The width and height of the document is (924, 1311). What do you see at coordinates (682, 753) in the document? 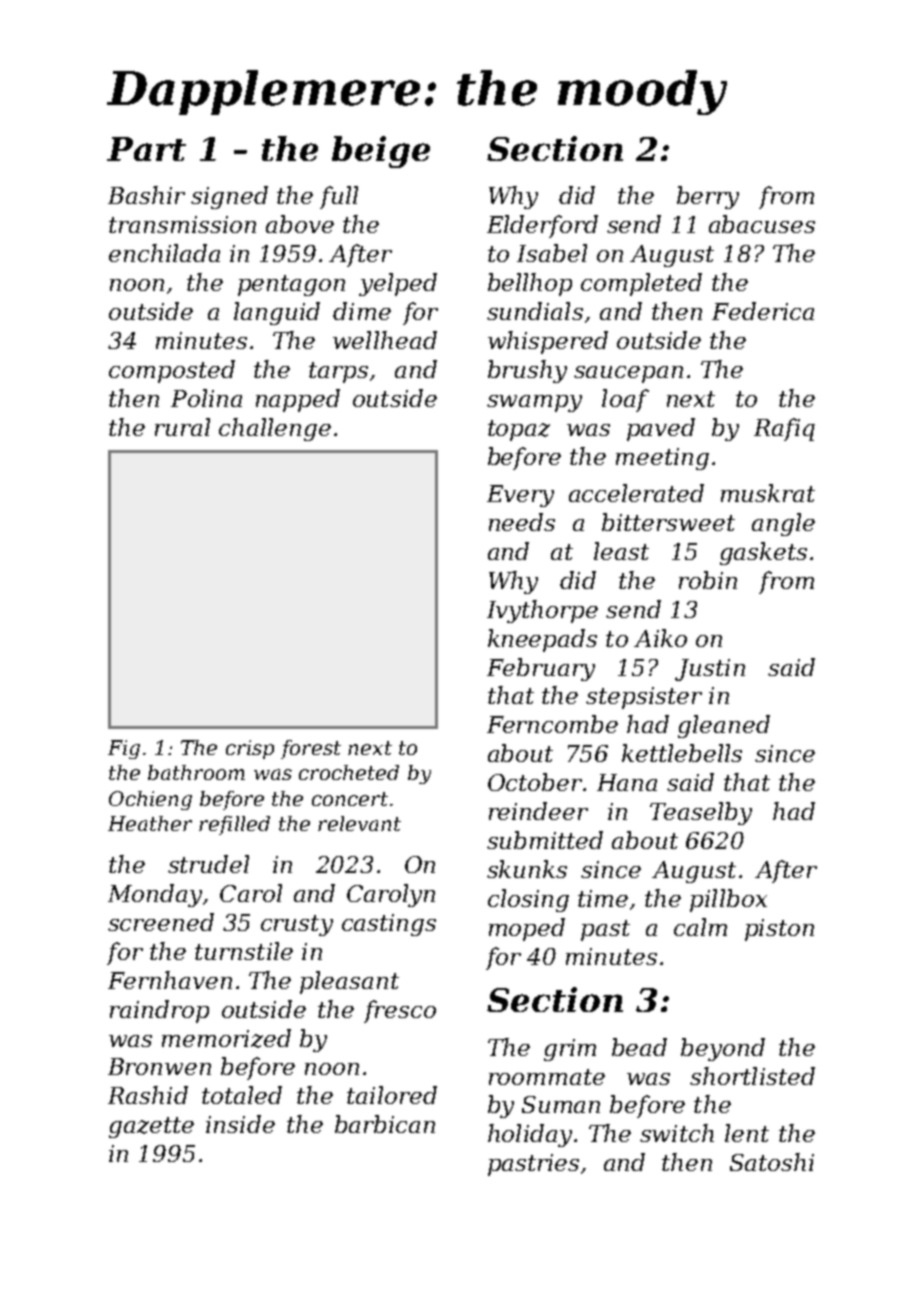
I see `kettlebells` at bounding box center [682, 753].
